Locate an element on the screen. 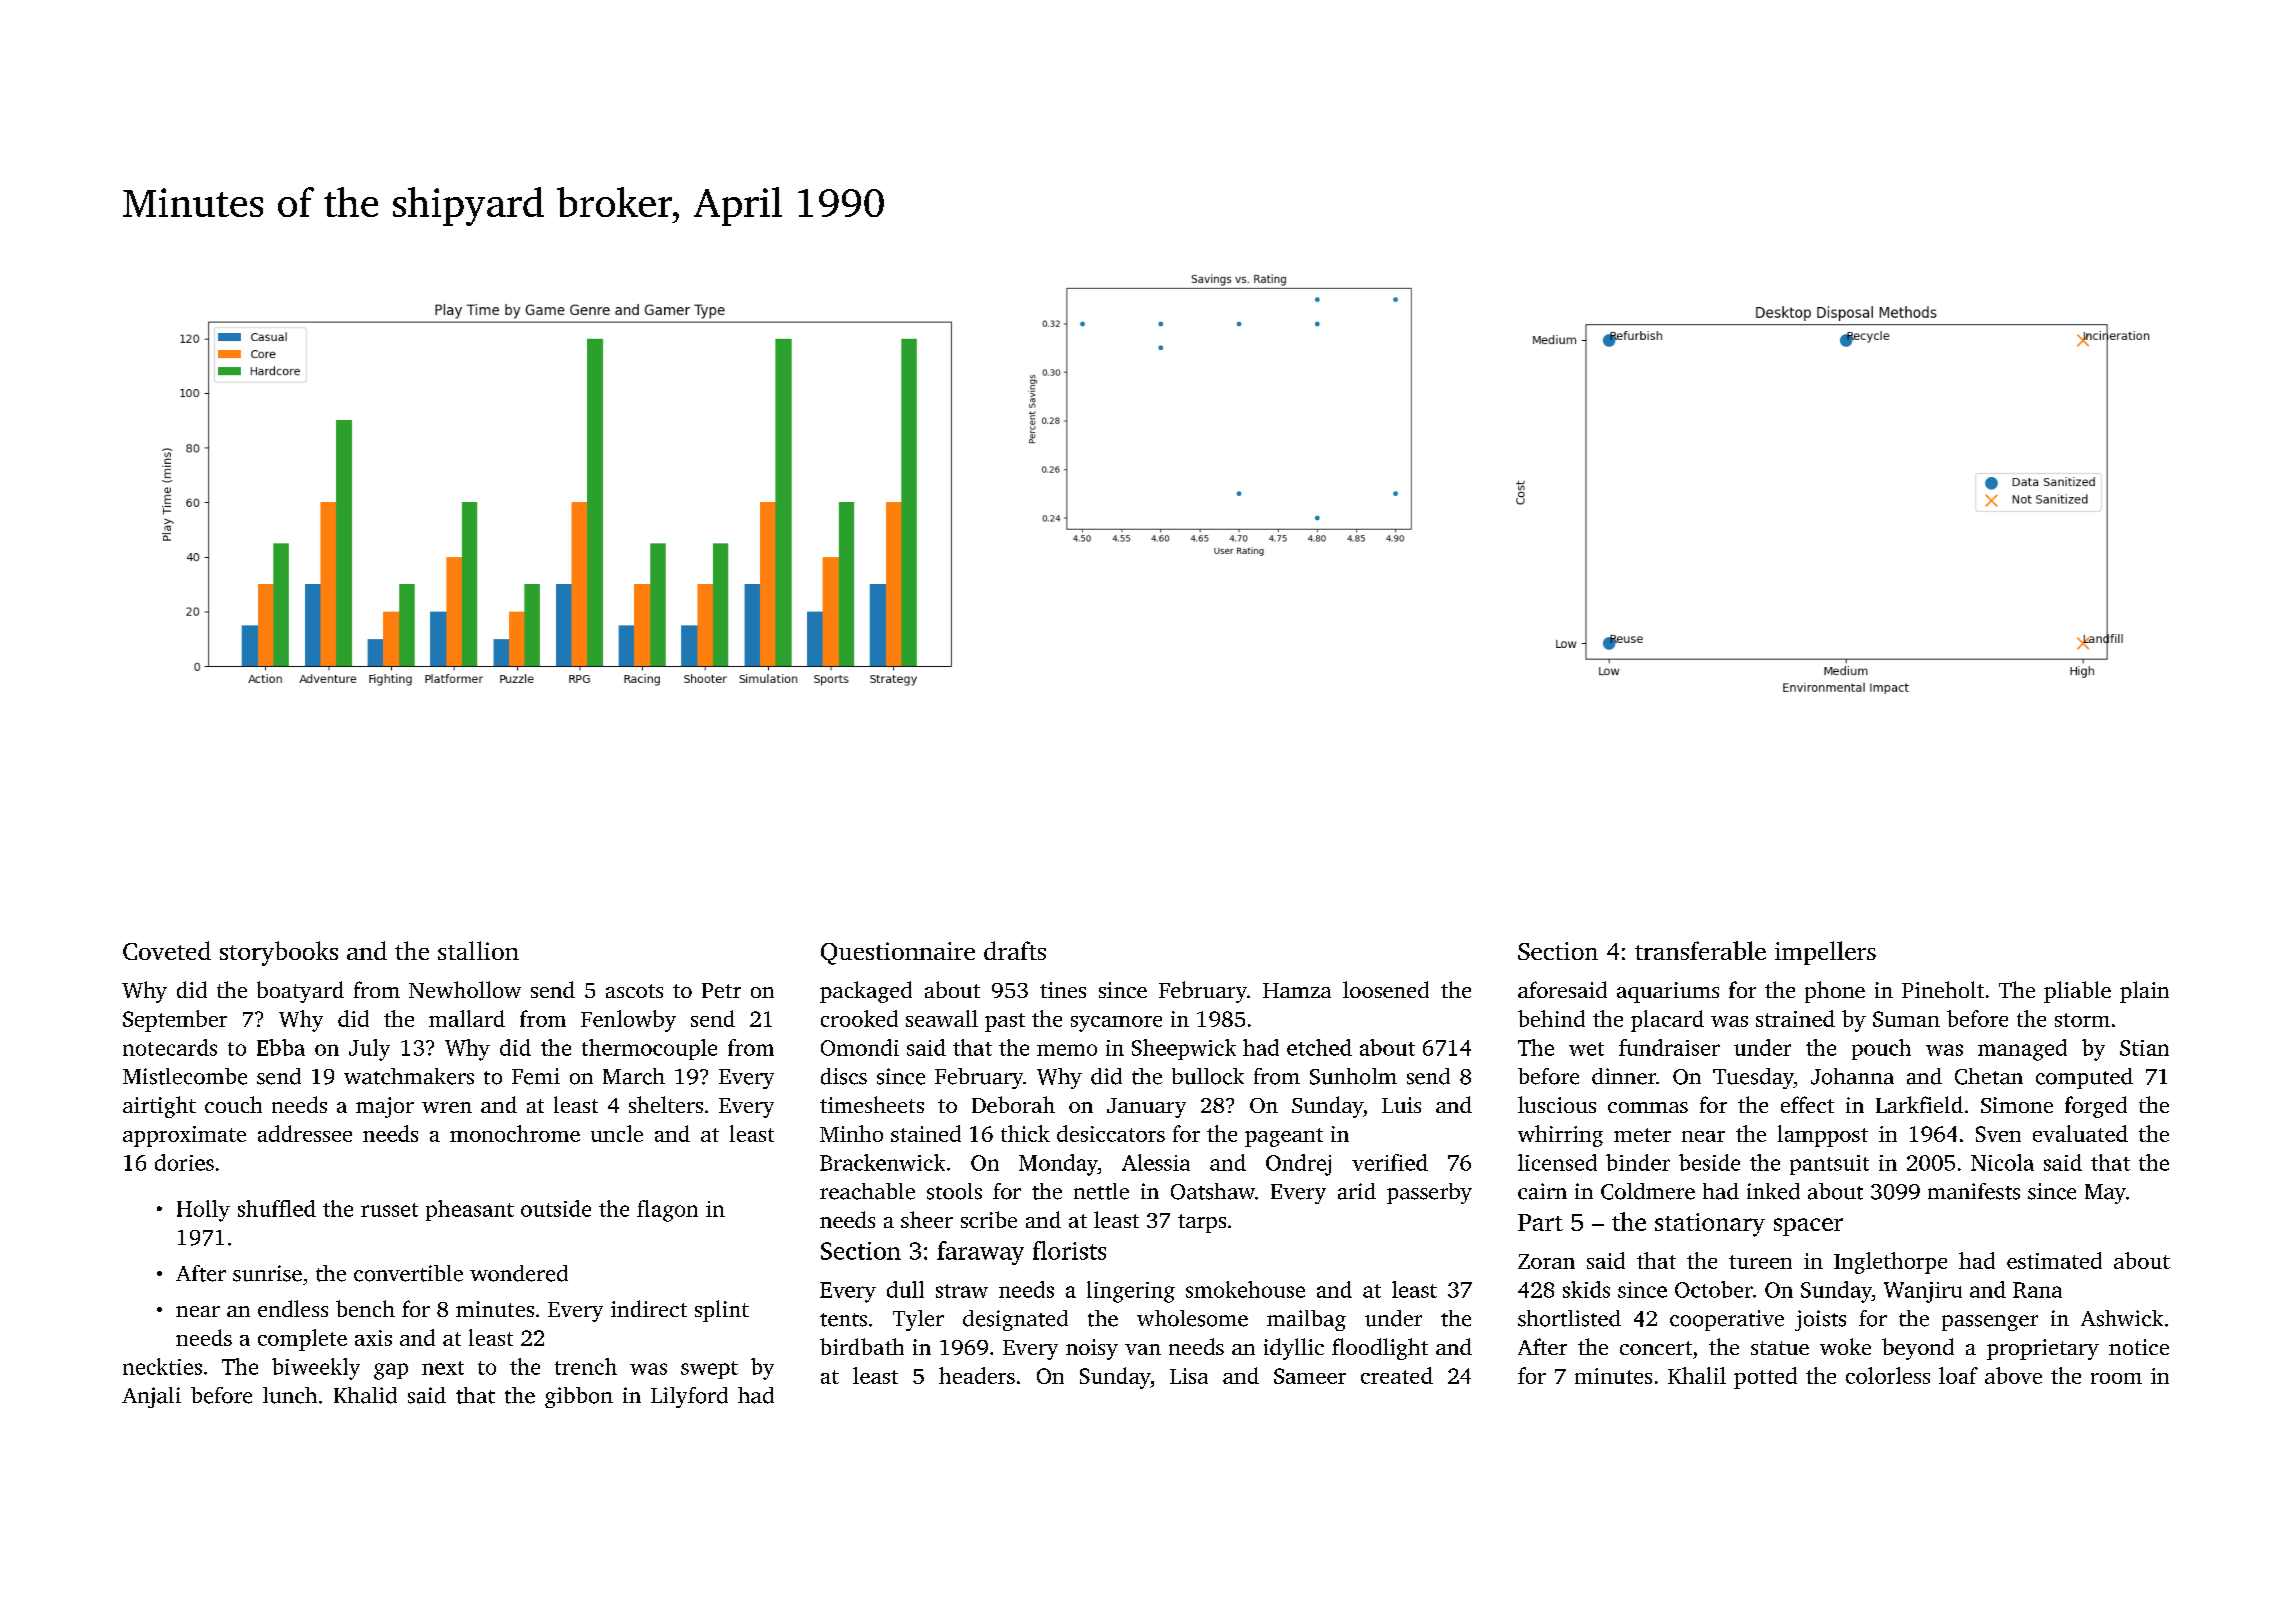  packaged is located at coordinates (866, 992).
